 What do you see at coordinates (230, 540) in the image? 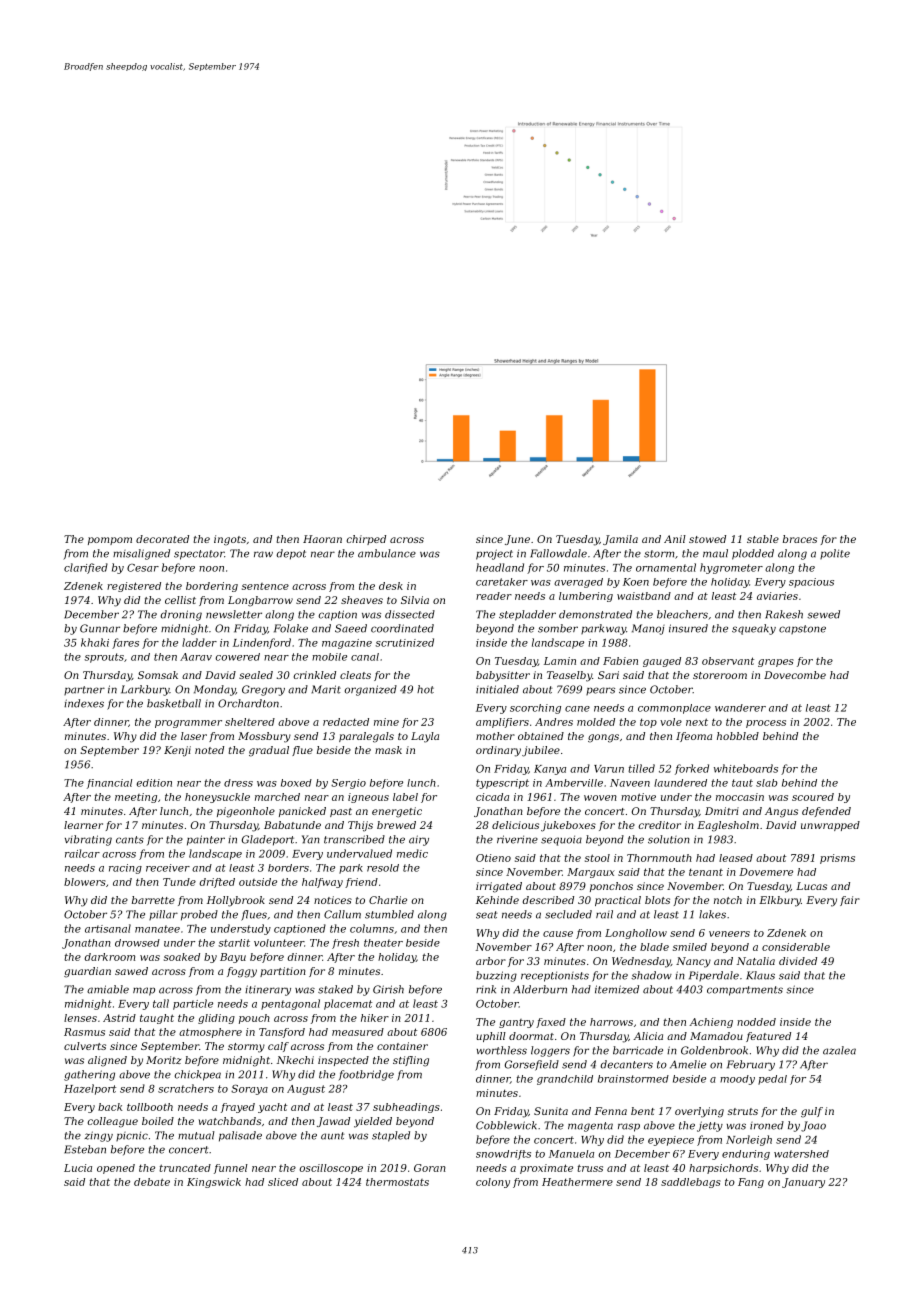
I see `ingots` at bounding box center [230, 540].
